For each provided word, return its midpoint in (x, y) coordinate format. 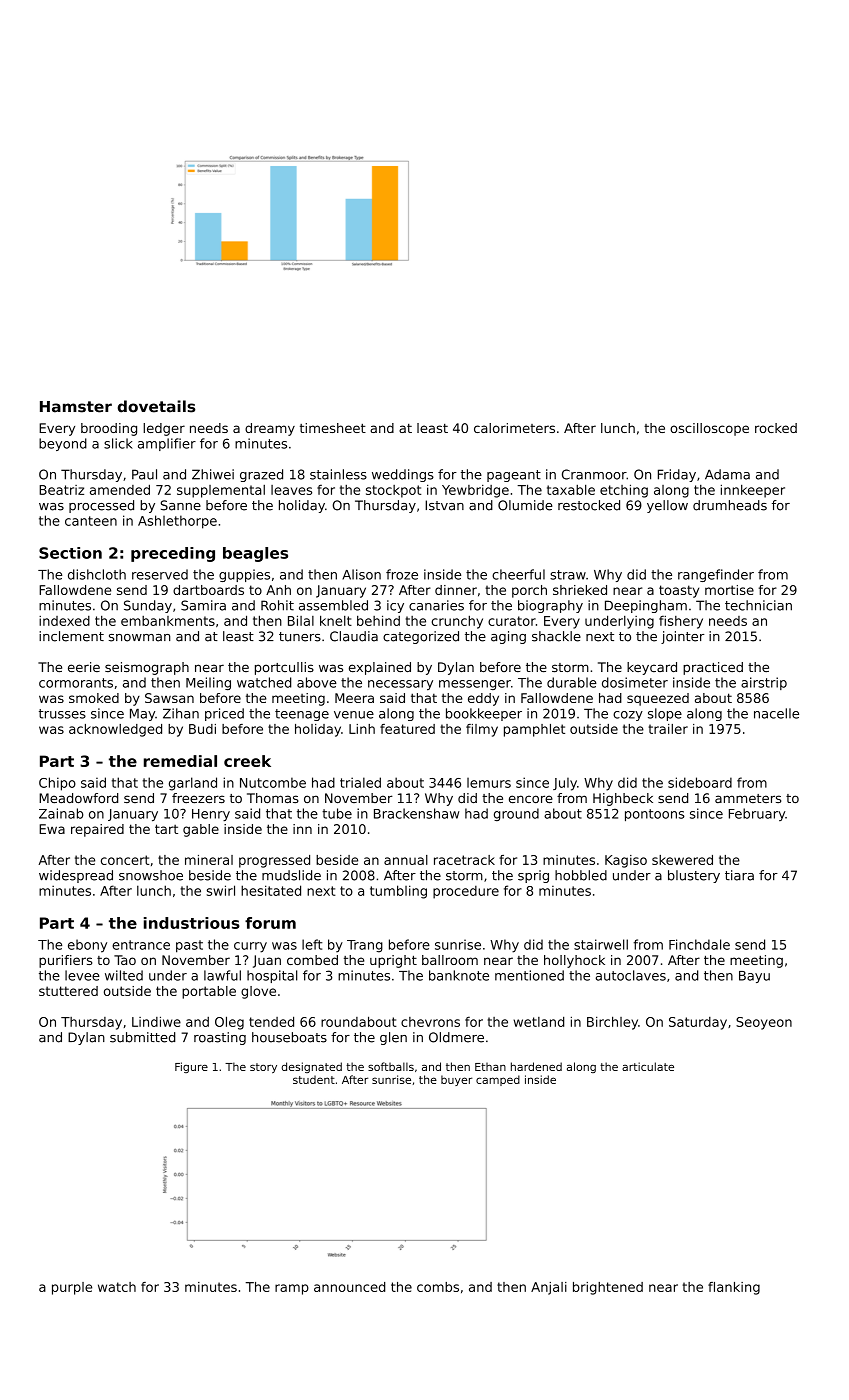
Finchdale (699, 944)
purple (72, 1288)
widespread (76, 876)
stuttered (68, 991)
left (312, 944)
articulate (648, 1066)
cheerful (518, 574)
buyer (456, 1080)
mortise (729, 590)
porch (529, 591)
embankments (168, 621)
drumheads (730, 505)
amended (120, 489)
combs (438, 1287)
